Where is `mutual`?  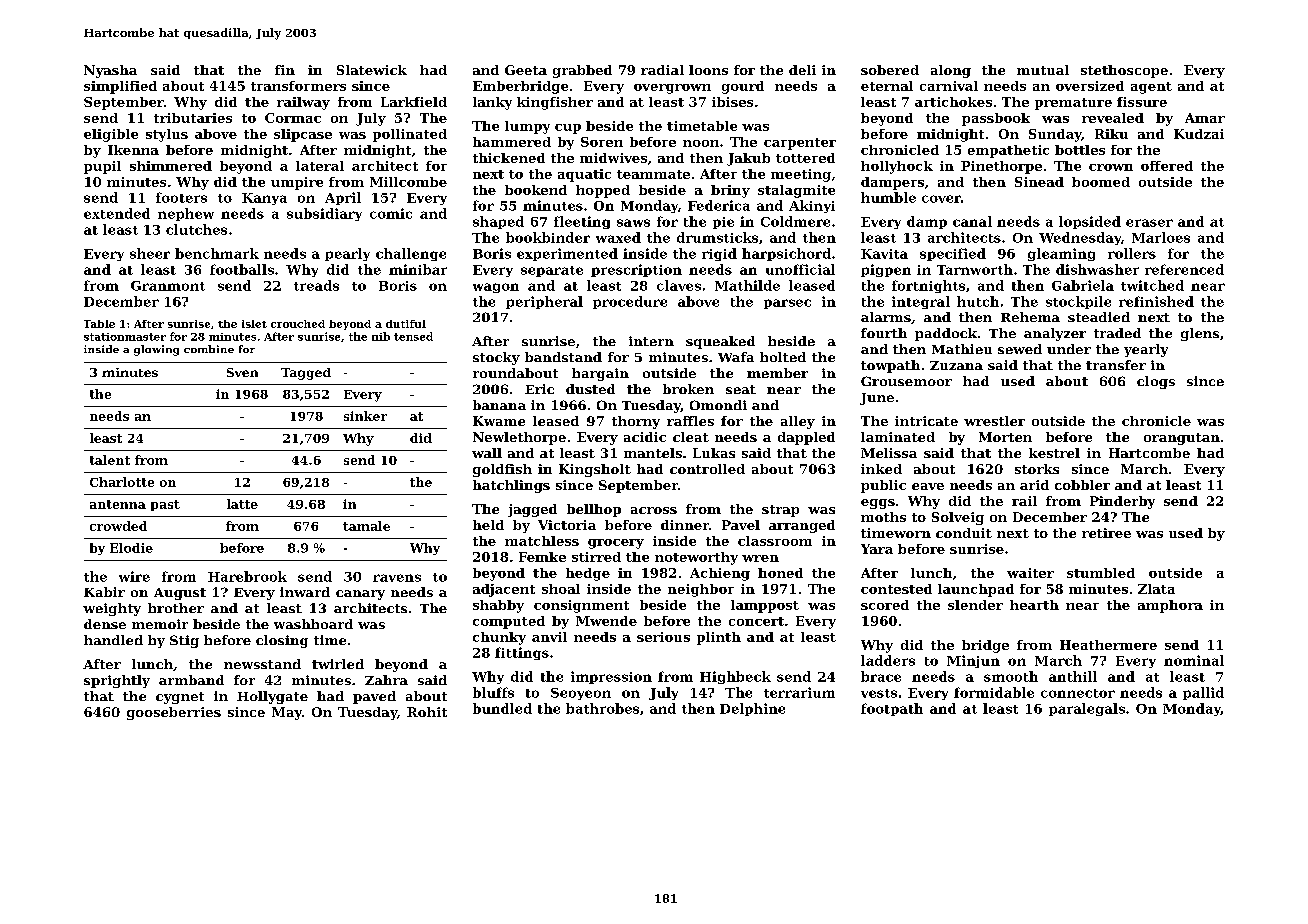
mutual is located at coordinates (1043, 70).
